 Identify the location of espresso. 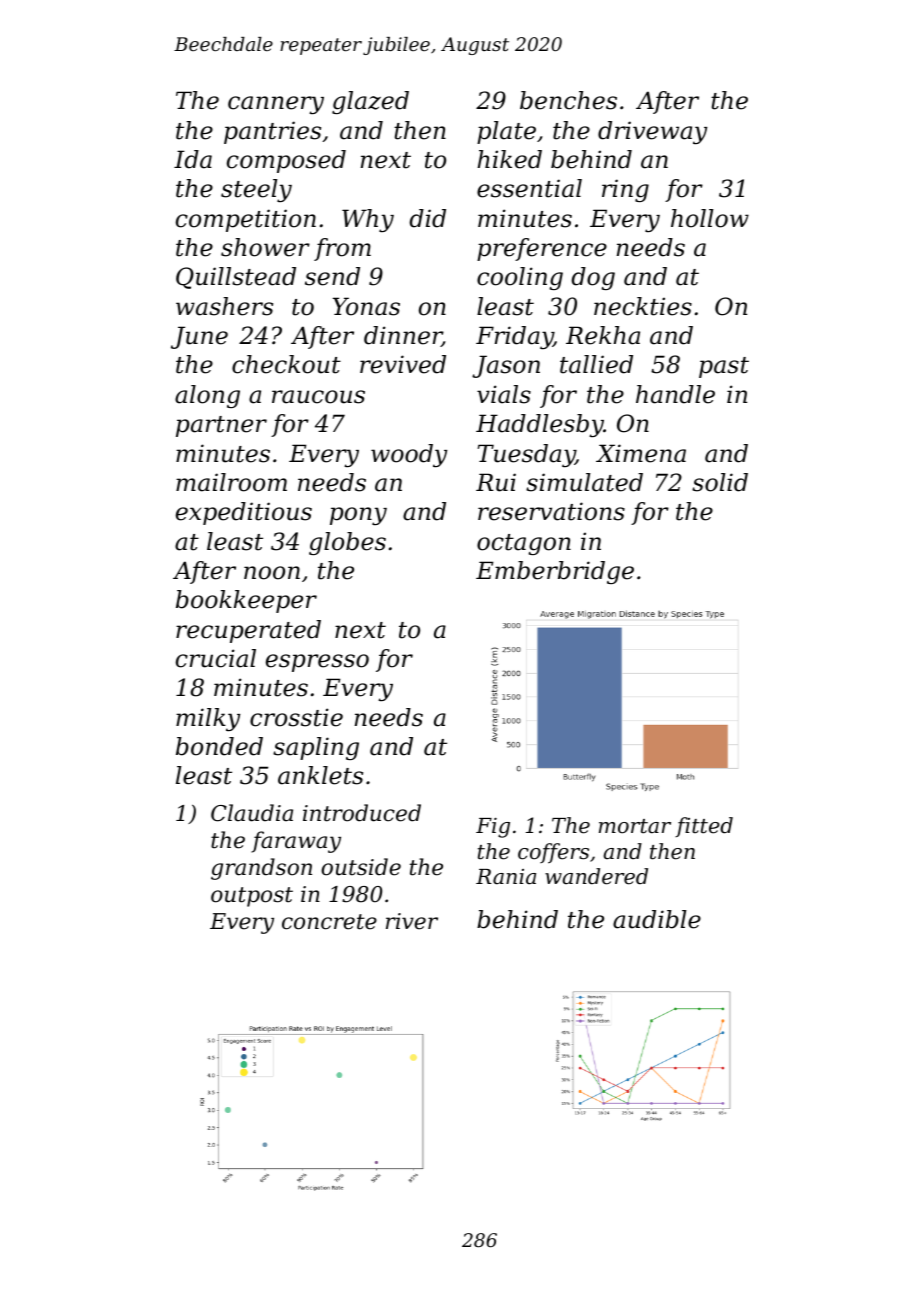
(317, 663).
